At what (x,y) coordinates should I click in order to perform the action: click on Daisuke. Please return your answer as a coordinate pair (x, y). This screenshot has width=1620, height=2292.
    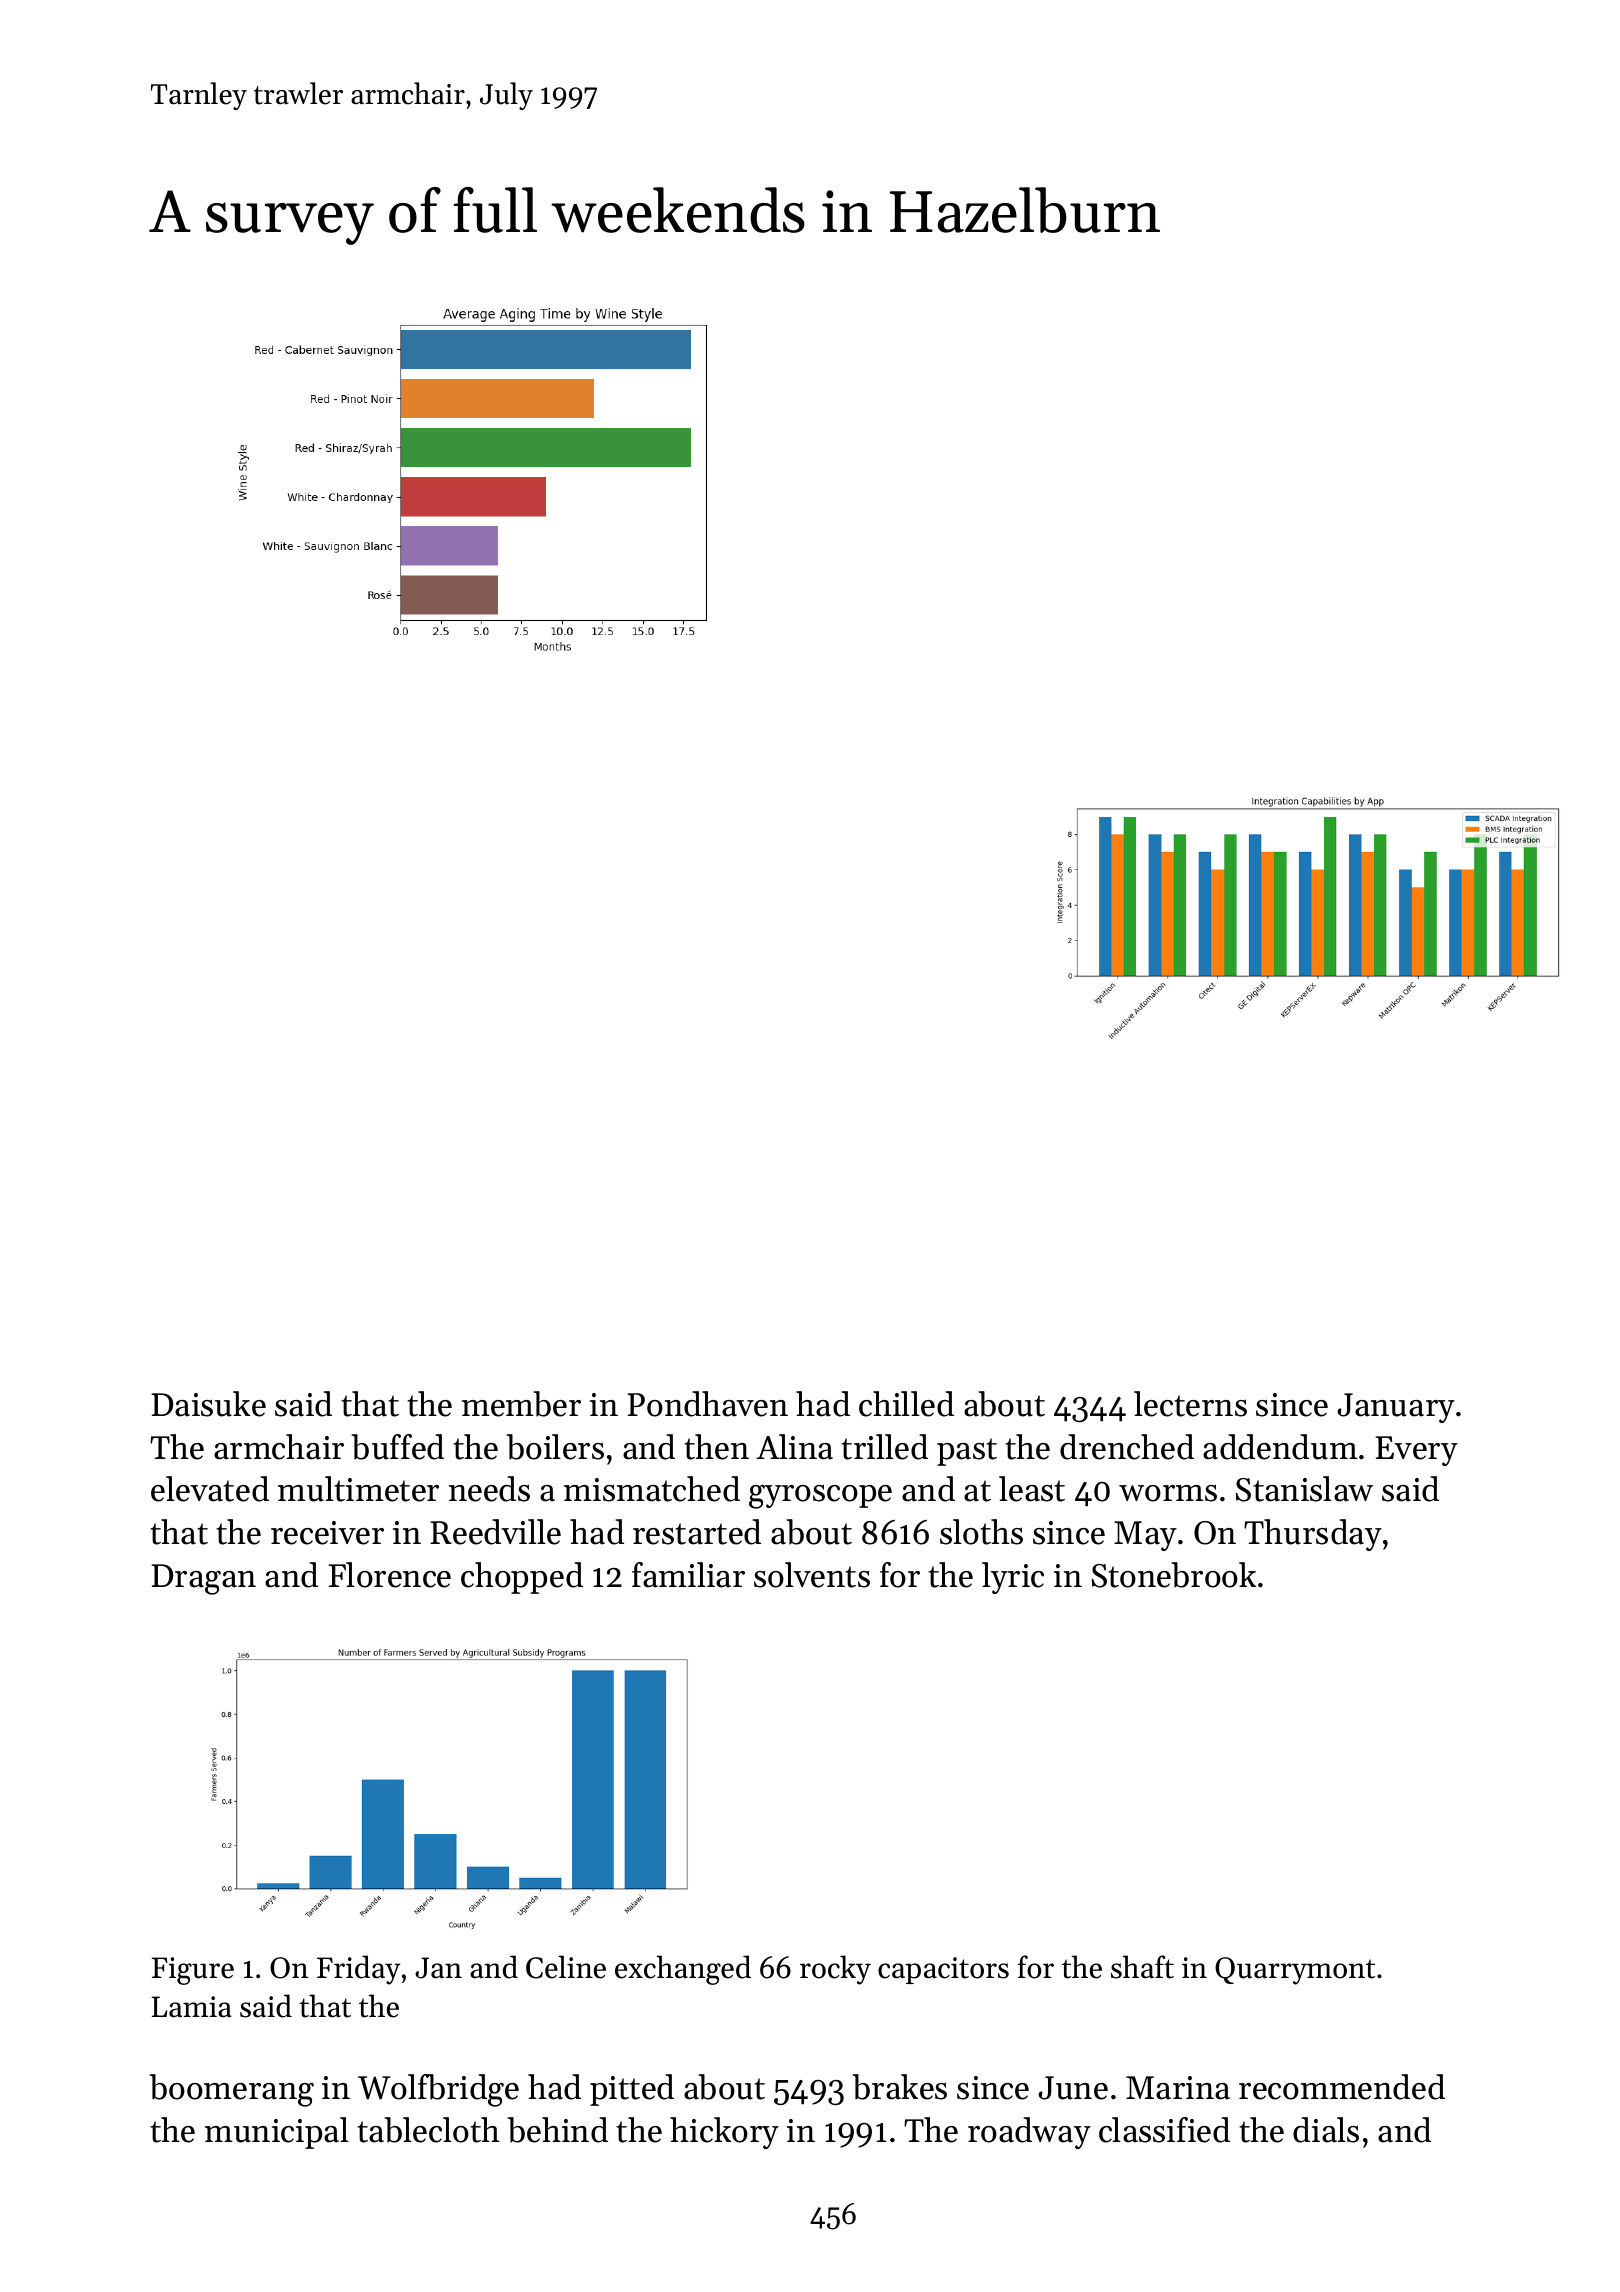
    Looking at the image, I should click on (208, 1404).
